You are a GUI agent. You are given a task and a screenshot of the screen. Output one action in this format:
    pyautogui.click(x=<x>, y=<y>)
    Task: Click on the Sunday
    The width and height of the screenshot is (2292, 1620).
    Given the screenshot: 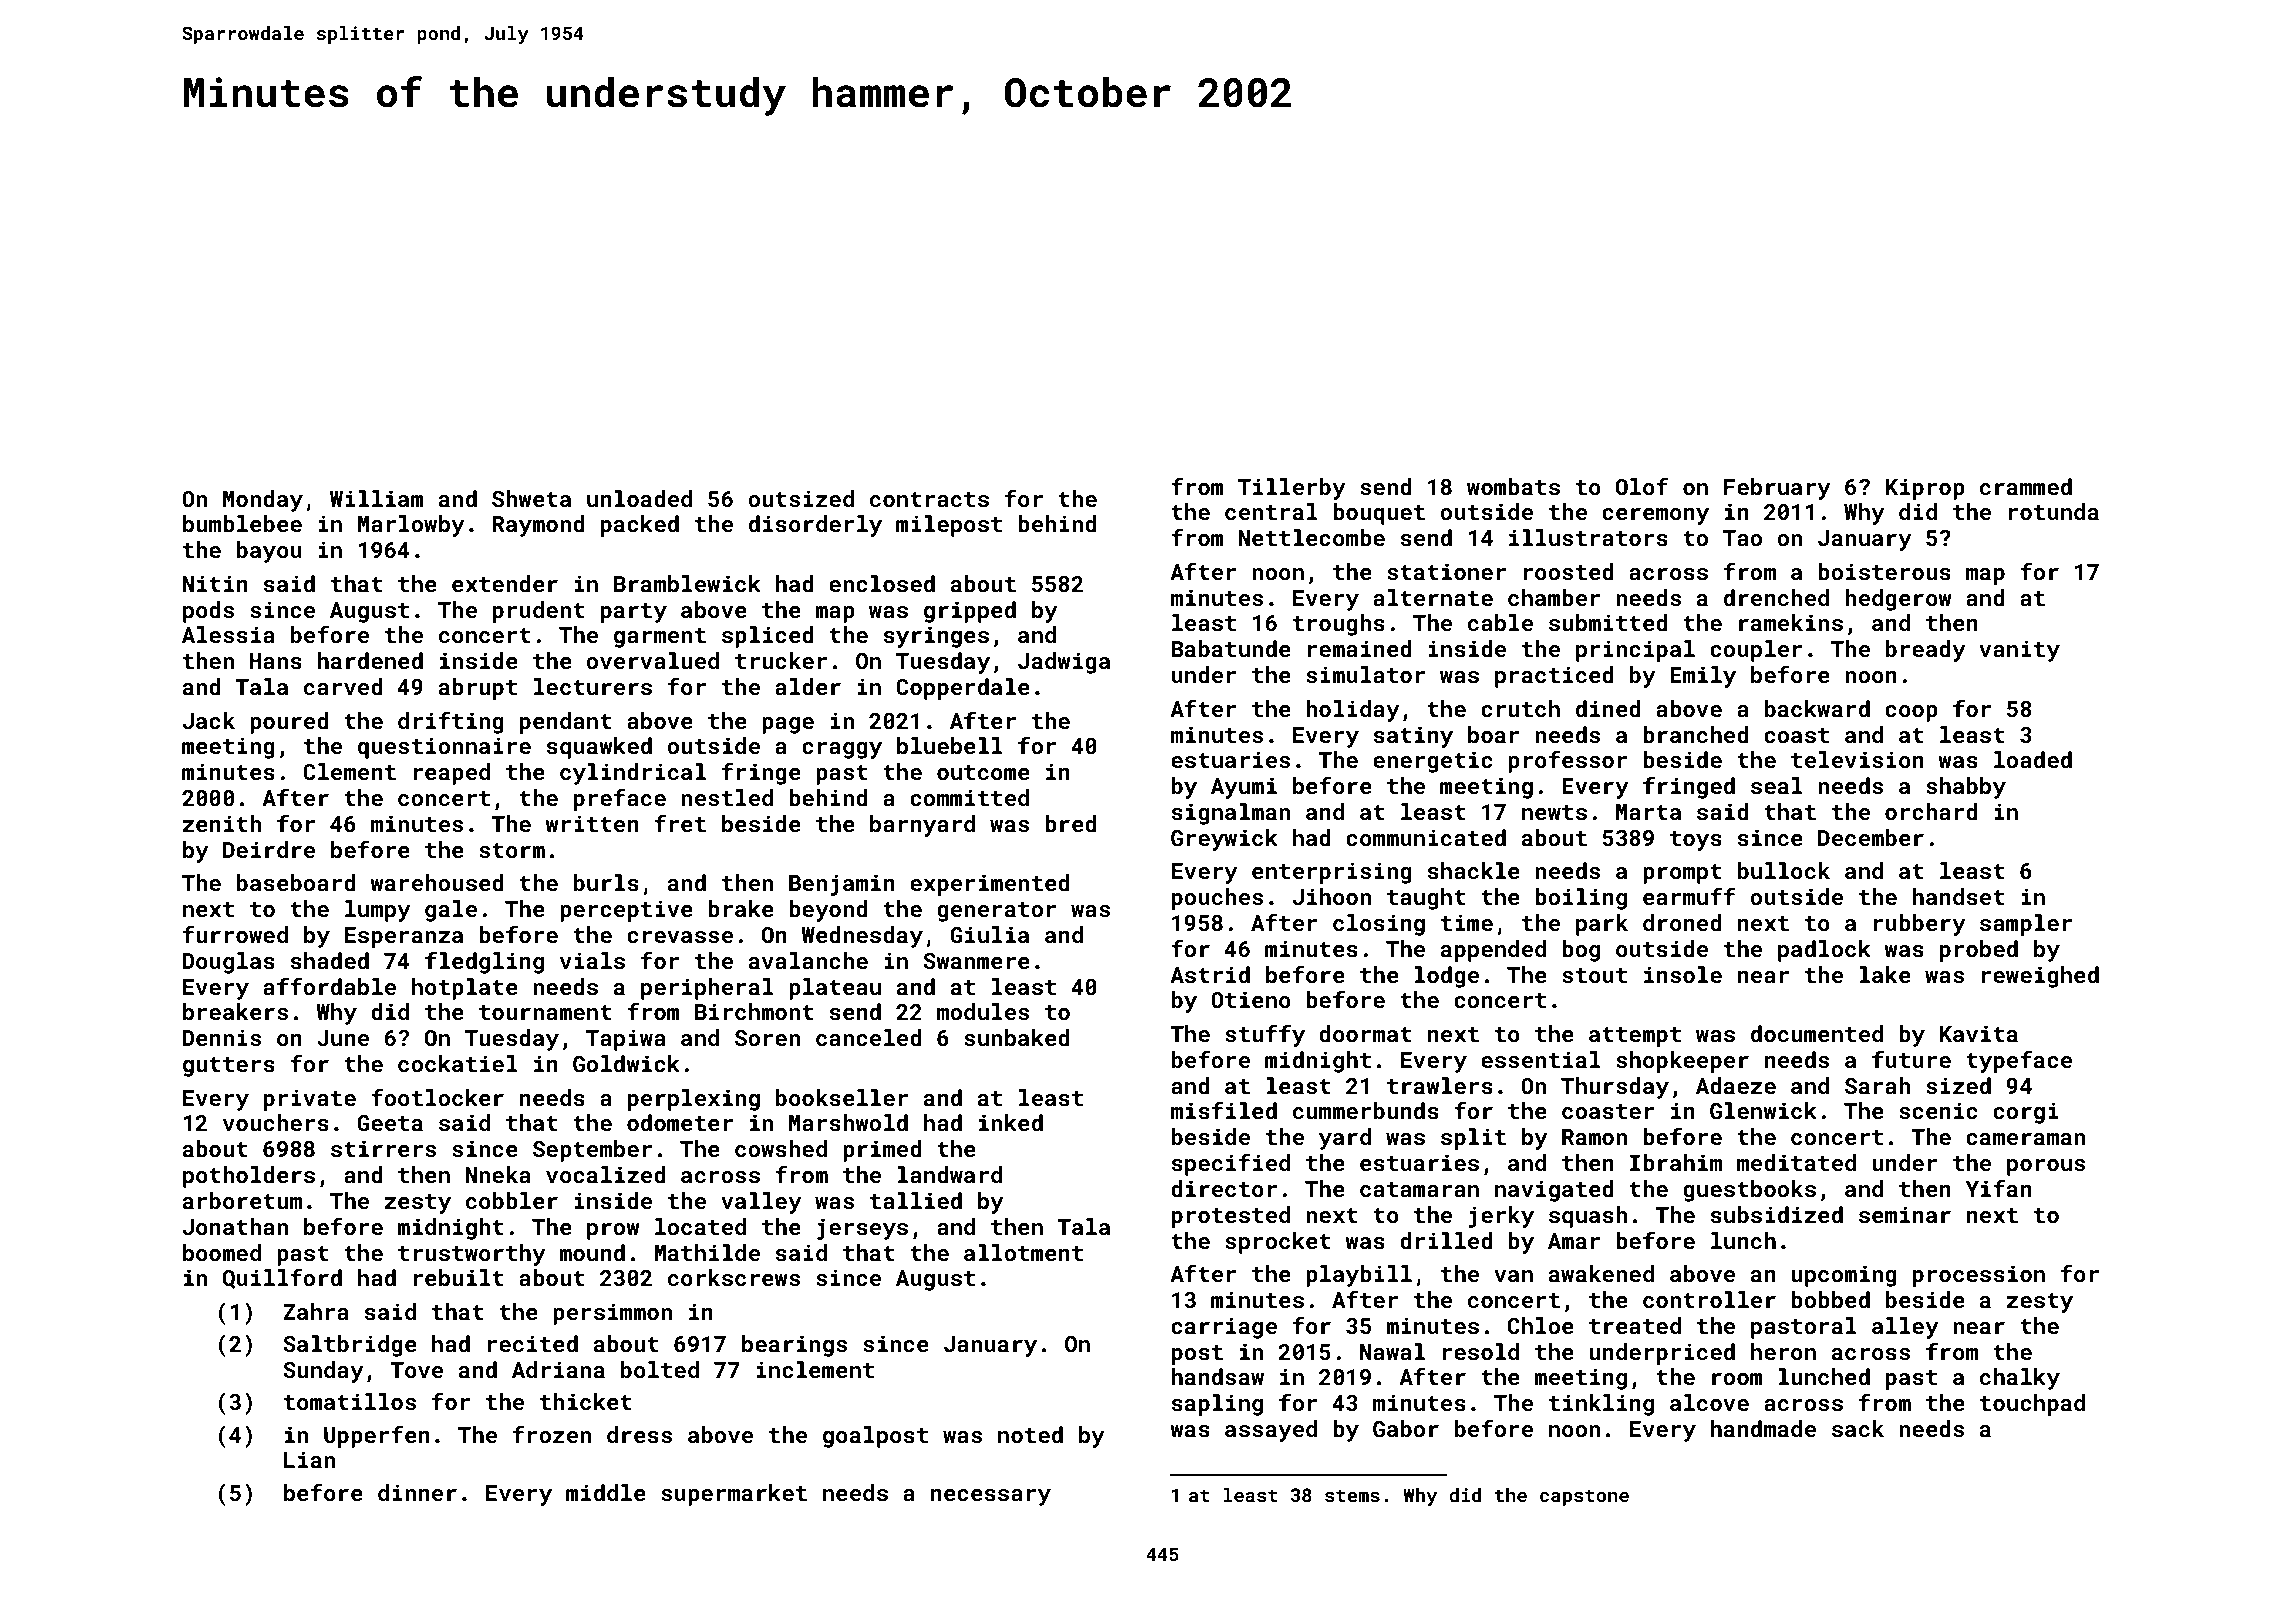 What is the action you would take?
    pyautogui.click(x=323, y=1372)
